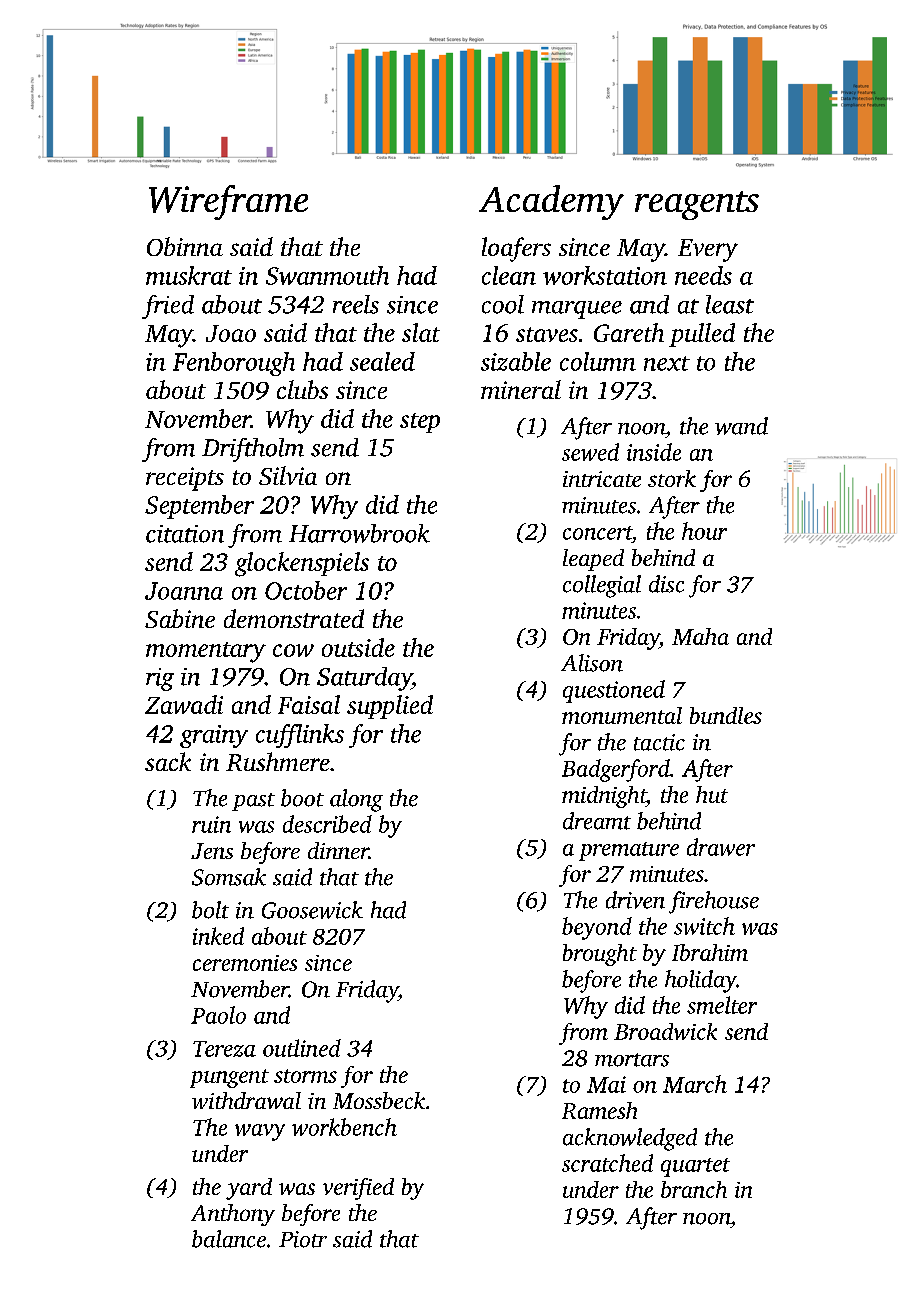  I want to click on Tereza, so click(224, 1049).
